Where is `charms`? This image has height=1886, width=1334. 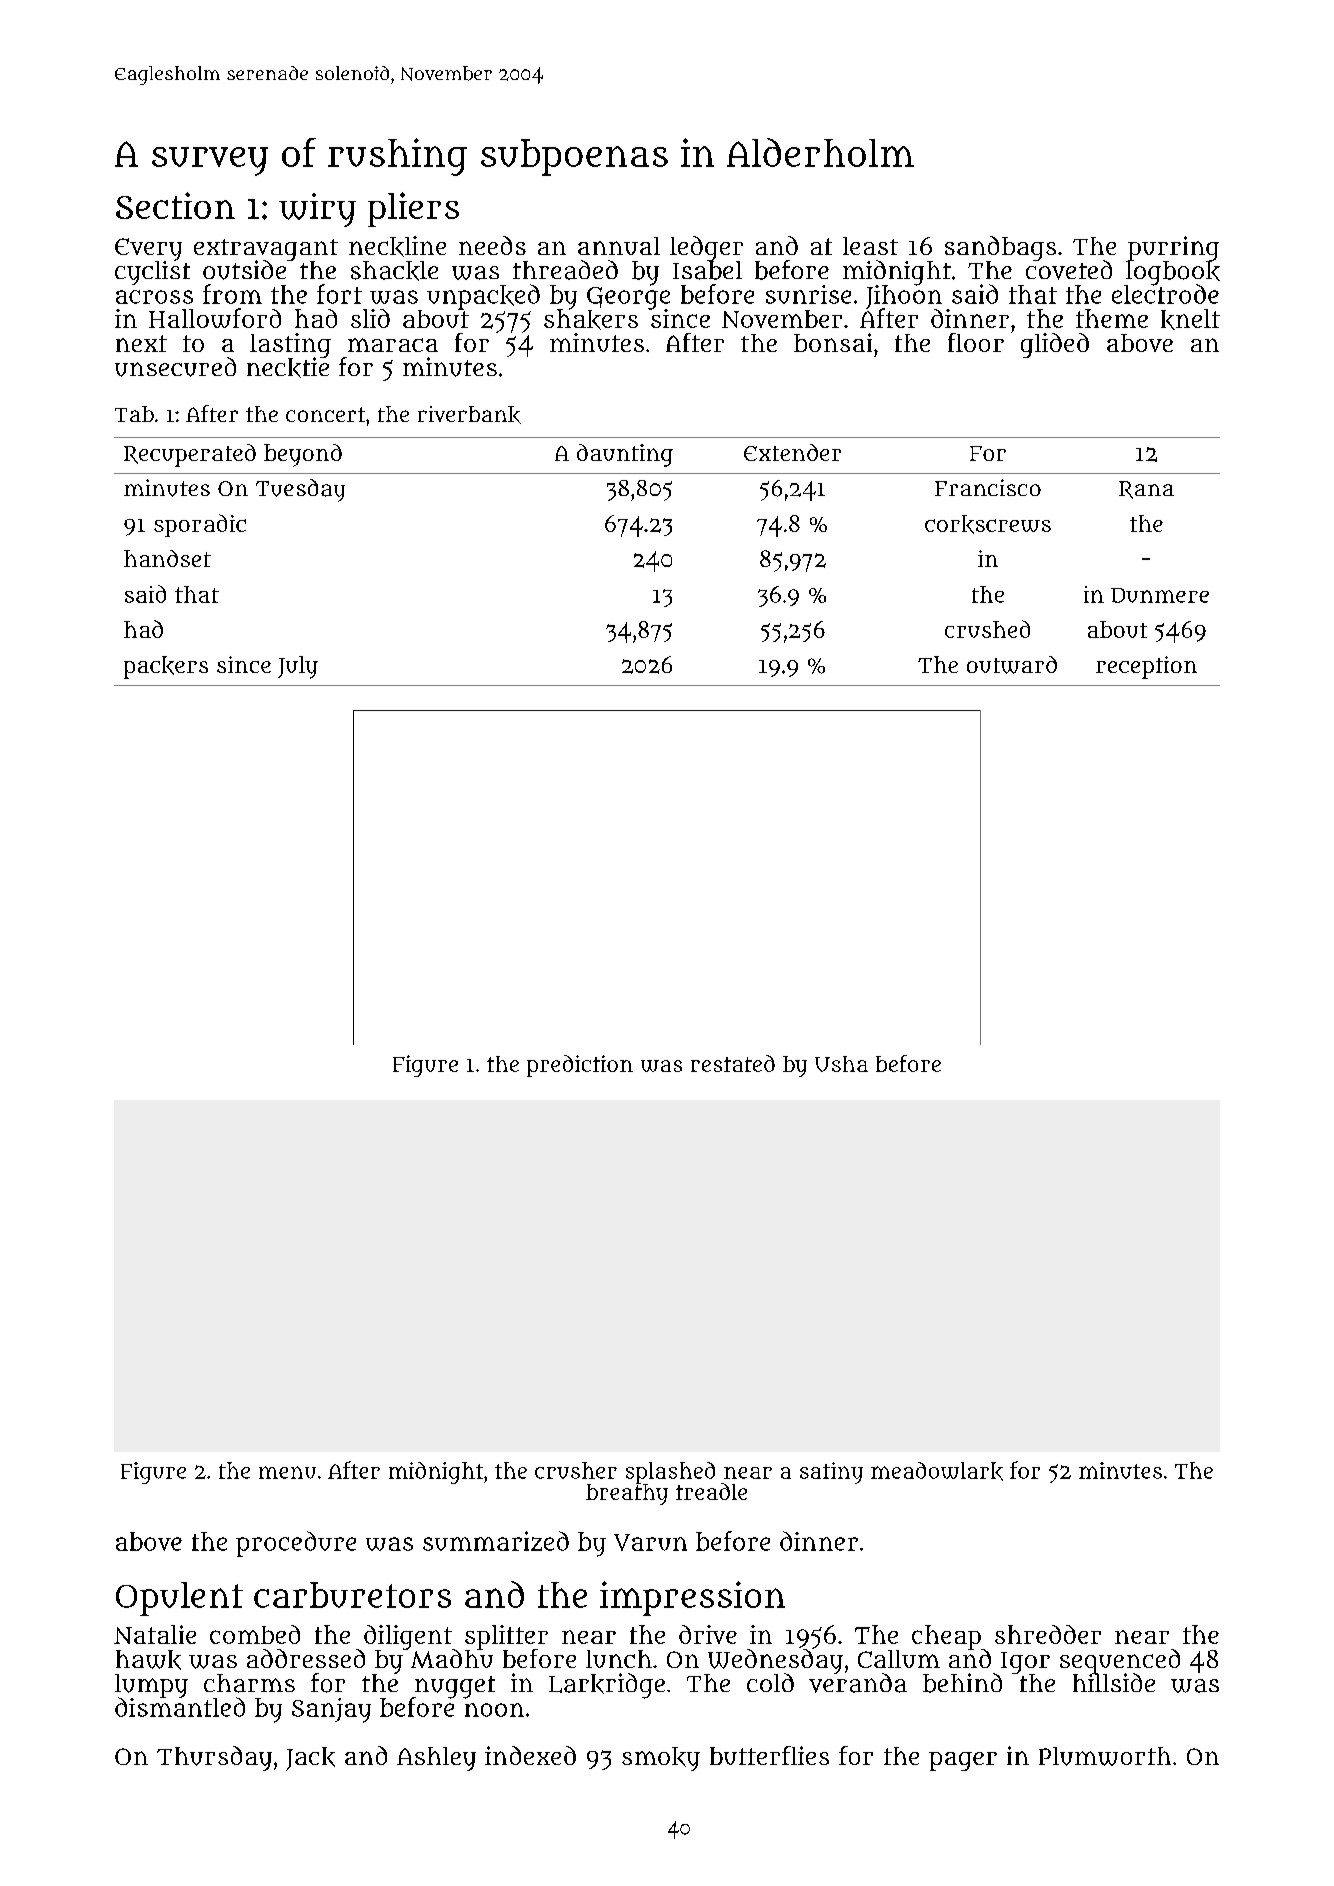
charms is located at coordinates (249, 1683).
